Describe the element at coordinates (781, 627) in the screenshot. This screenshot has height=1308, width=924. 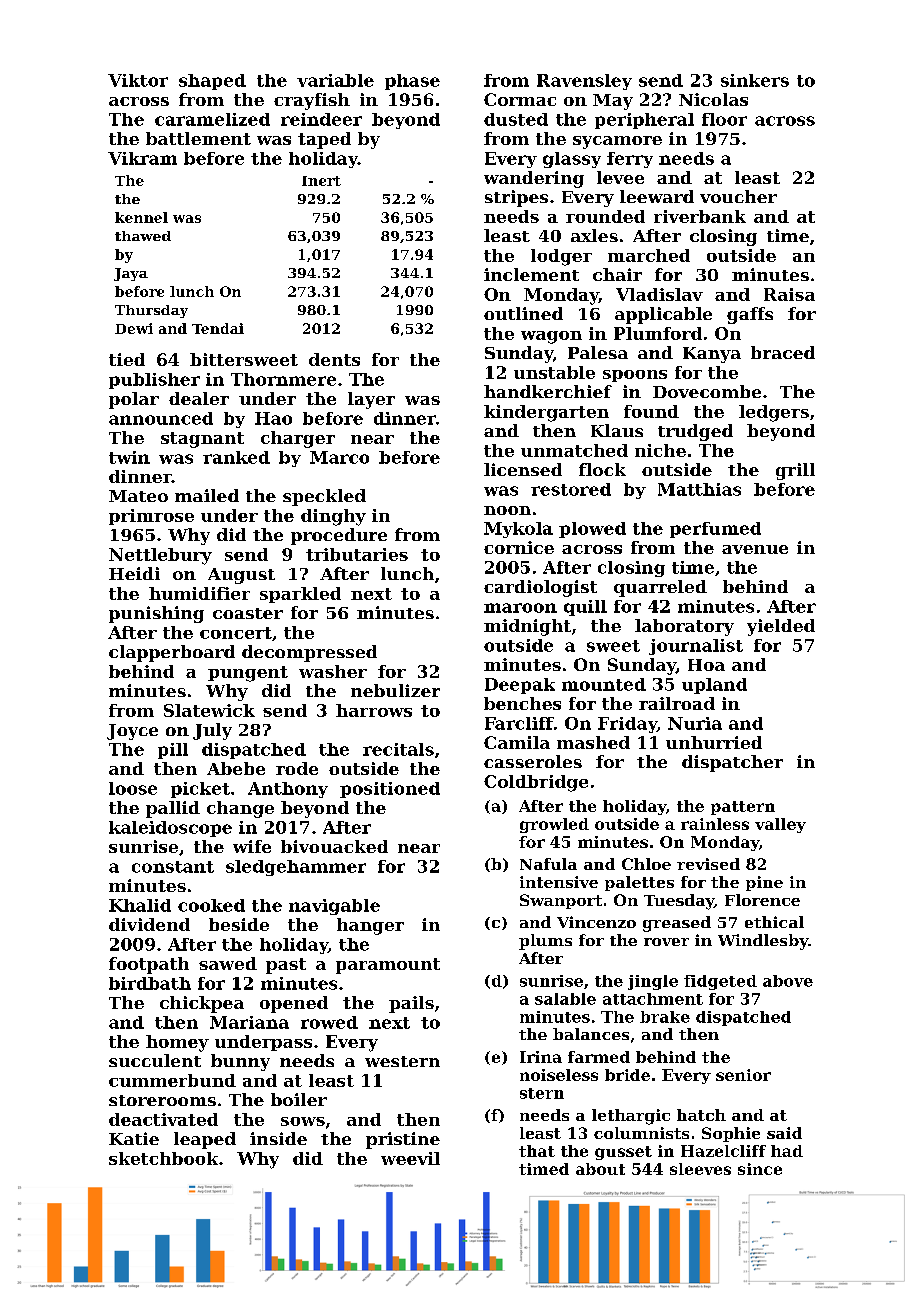
I see `yielded` at that location.
